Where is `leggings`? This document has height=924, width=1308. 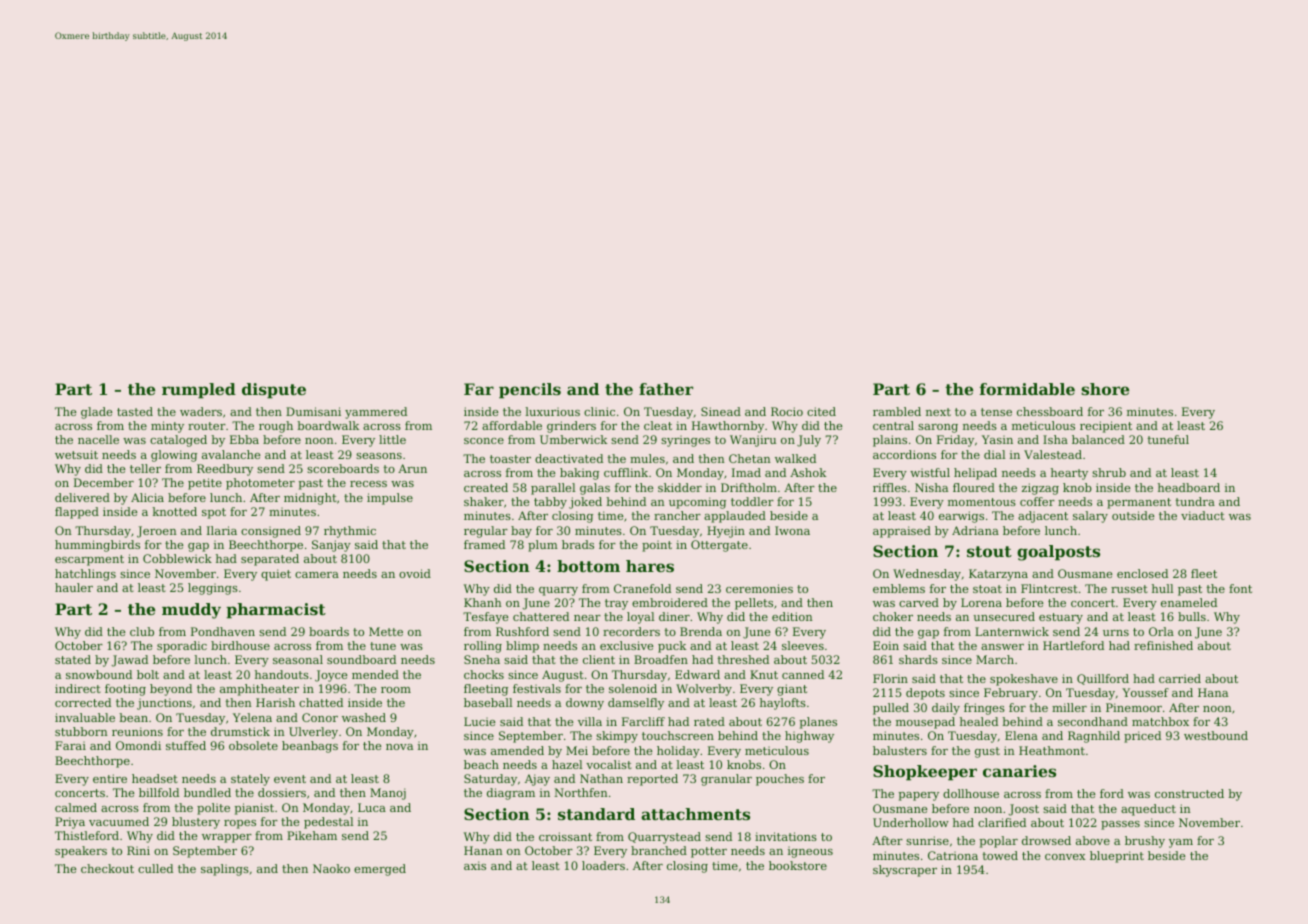 leggings is located at coordinates (213, 589).
